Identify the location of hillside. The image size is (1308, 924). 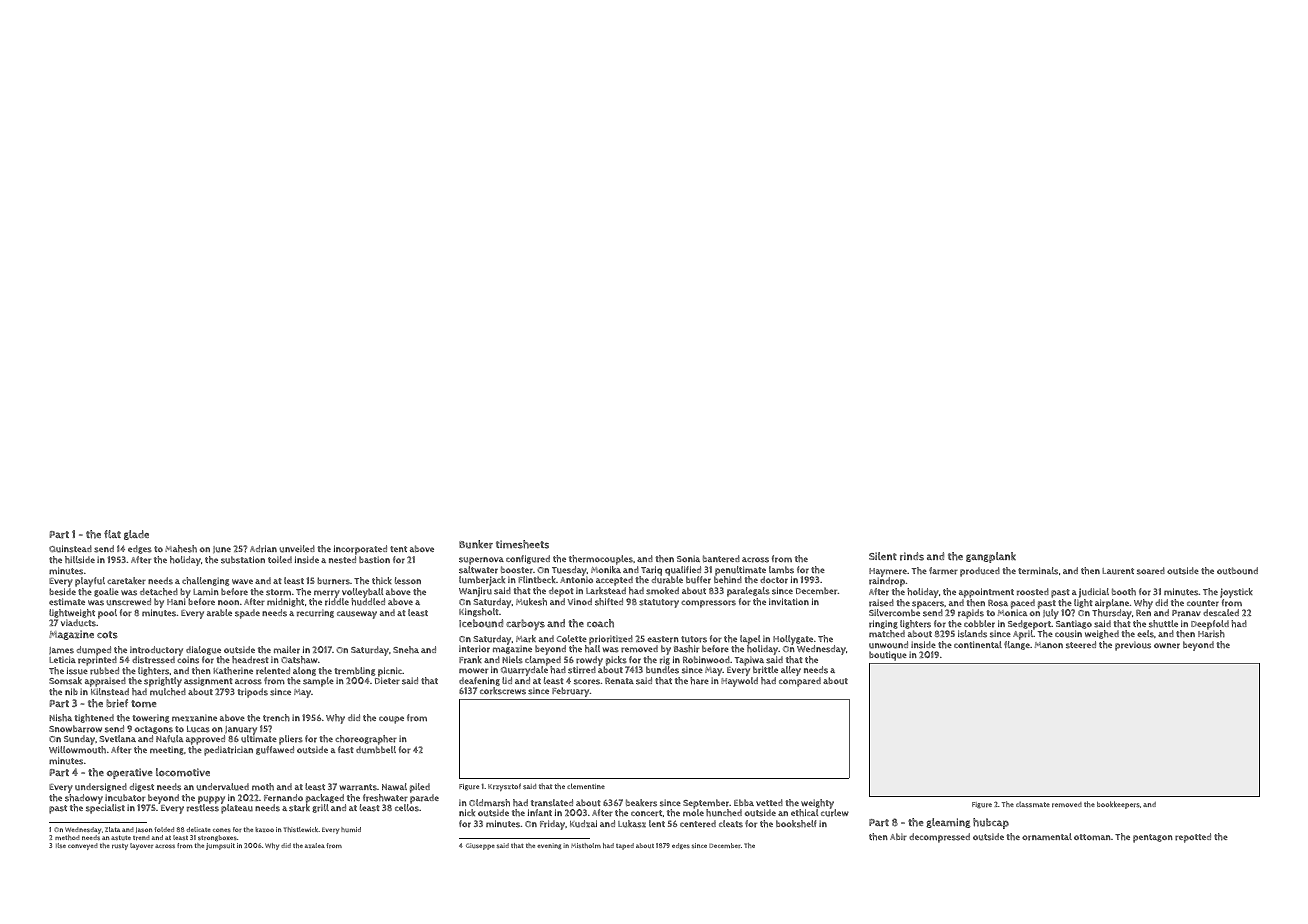
(80, 560).
